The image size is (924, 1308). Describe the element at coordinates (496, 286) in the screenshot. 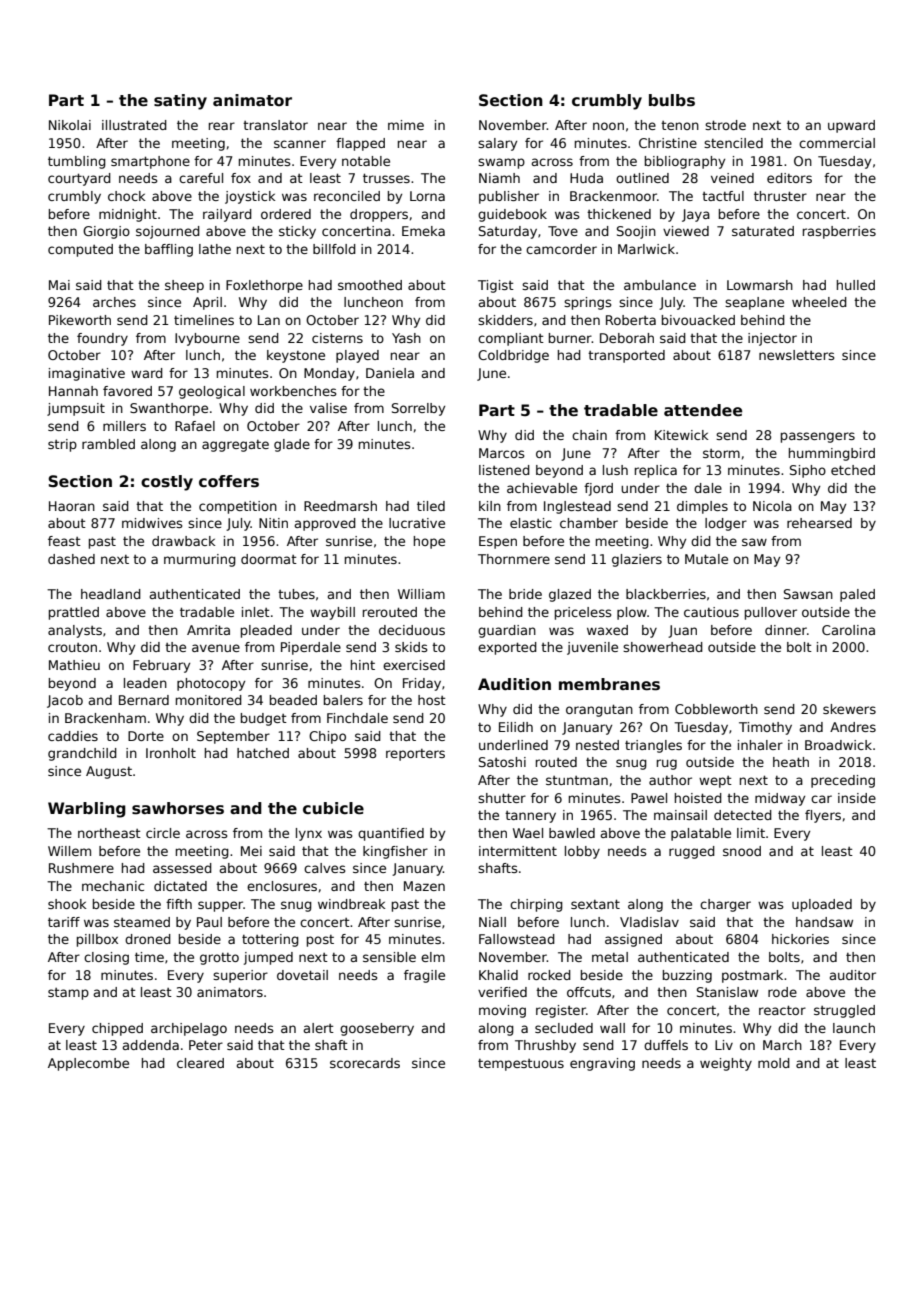

I see `Tigist` at that location.
